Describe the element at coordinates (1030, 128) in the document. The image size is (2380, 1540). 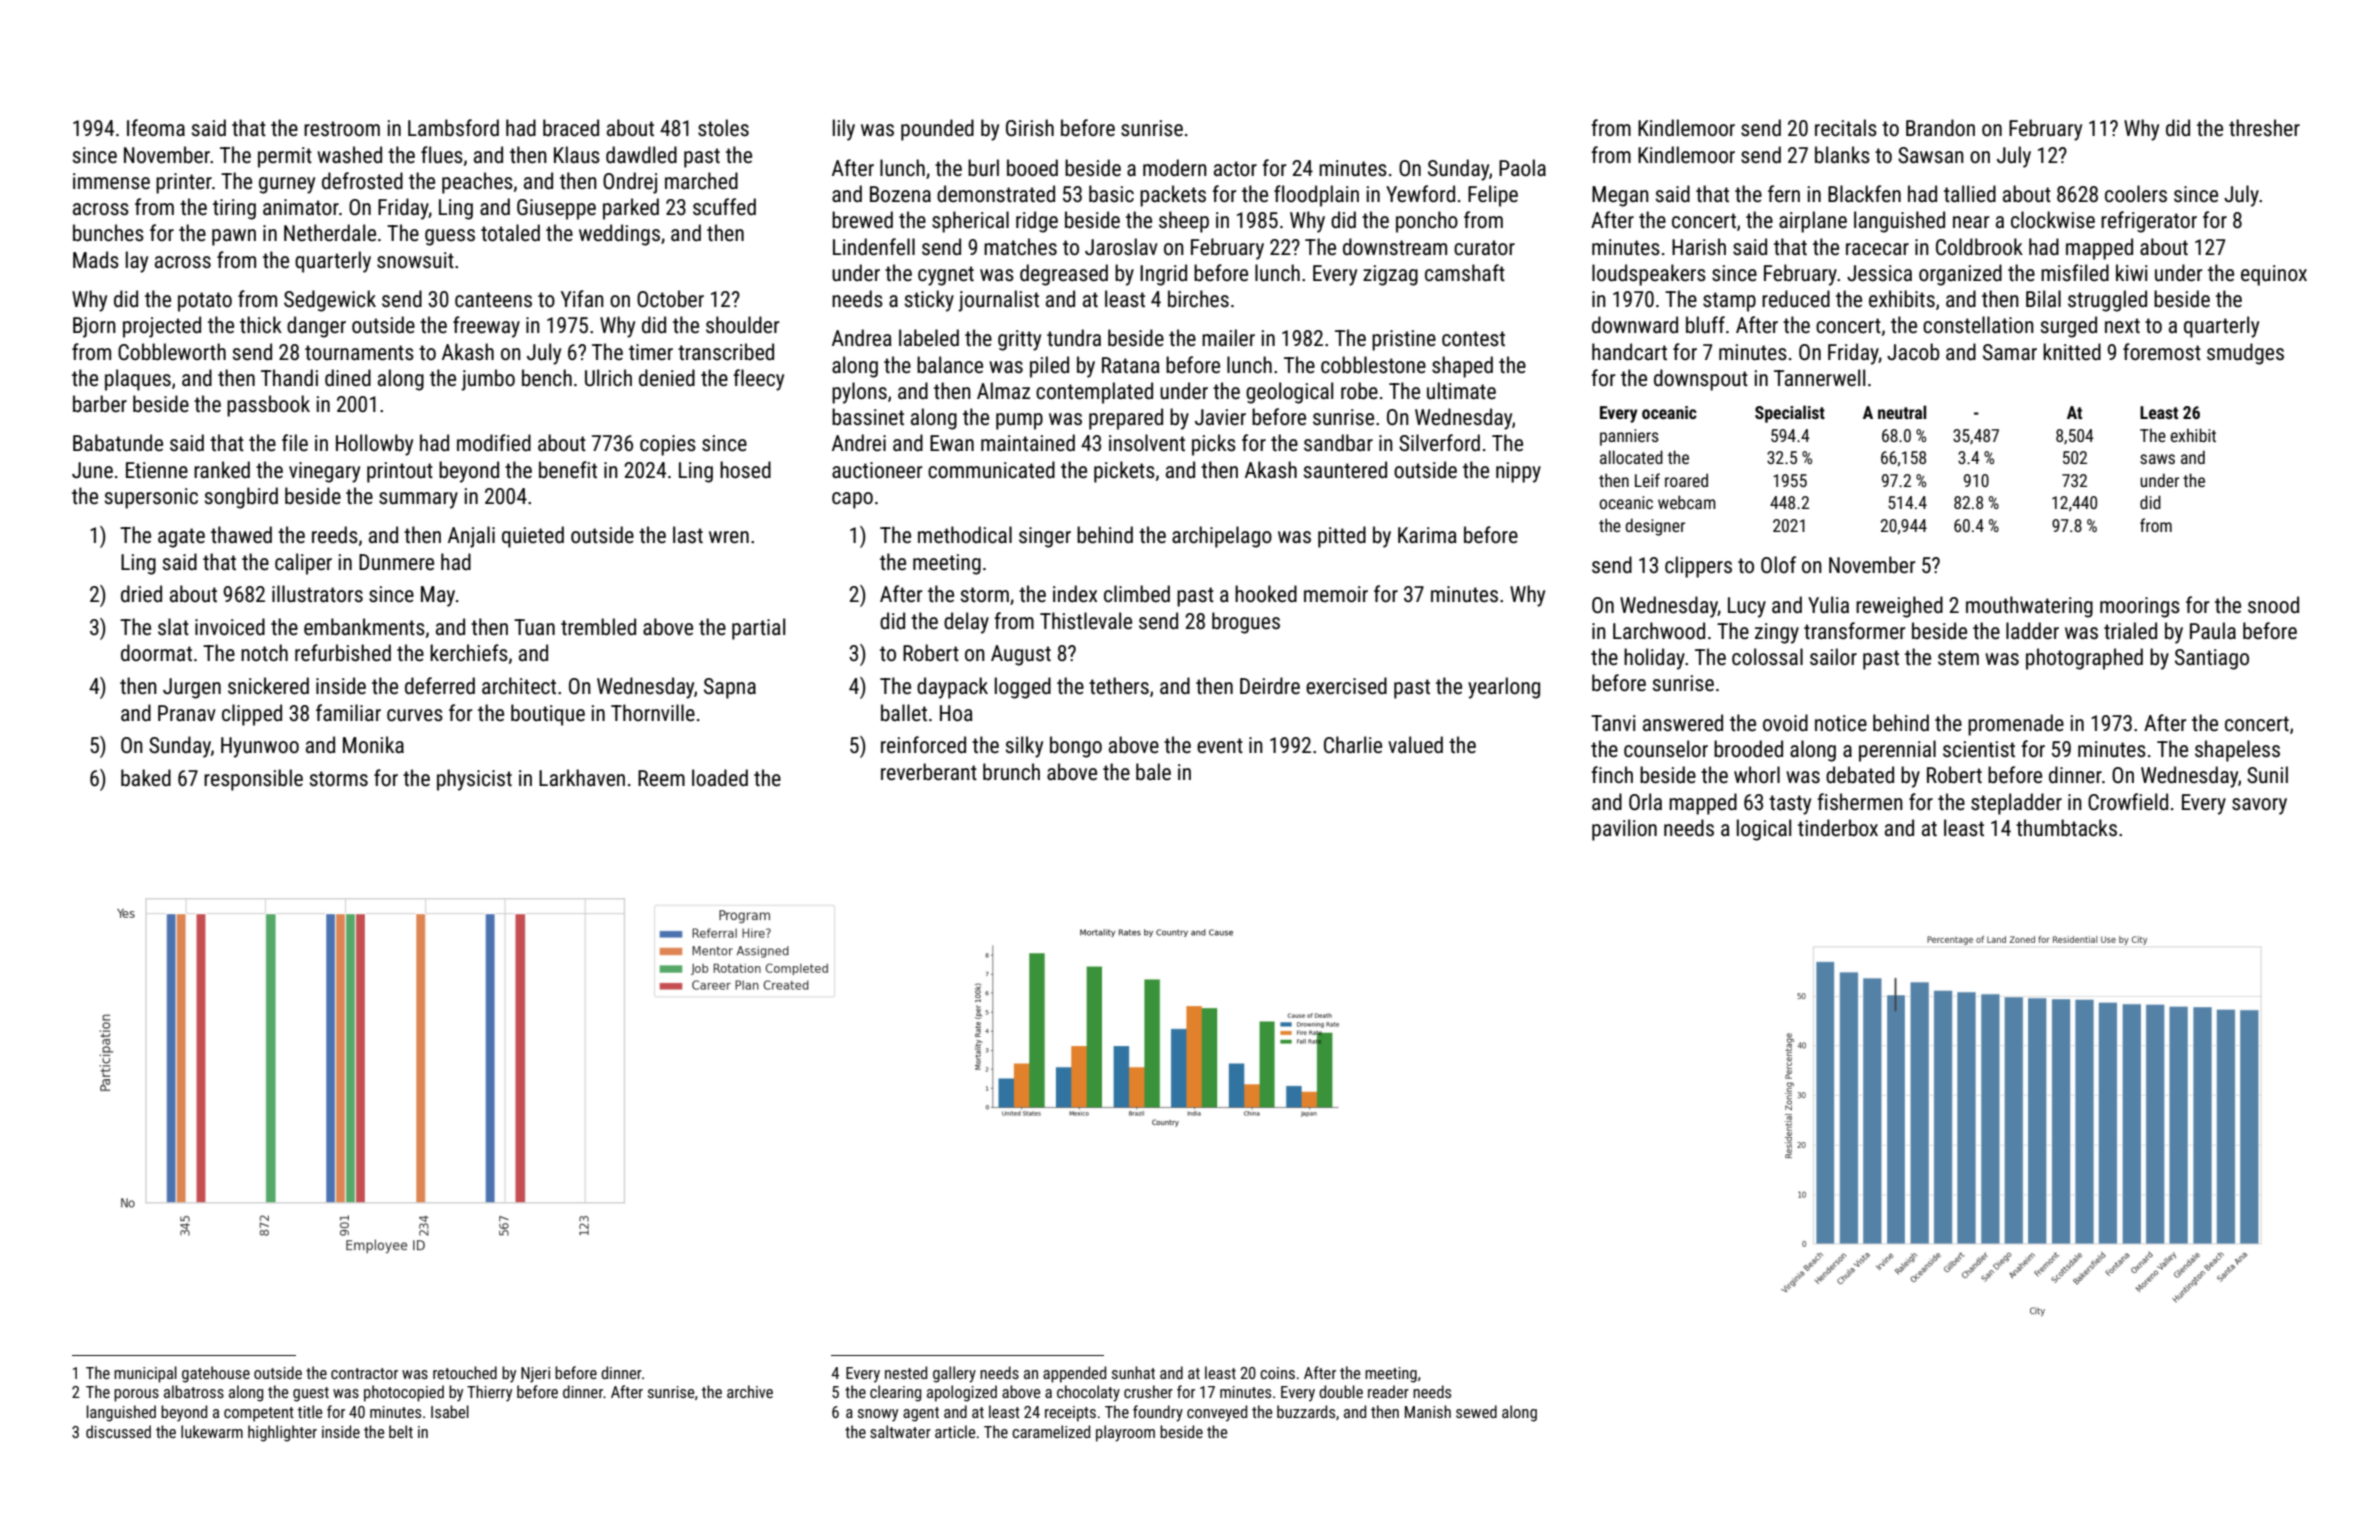
I see `Girish` at that location.
